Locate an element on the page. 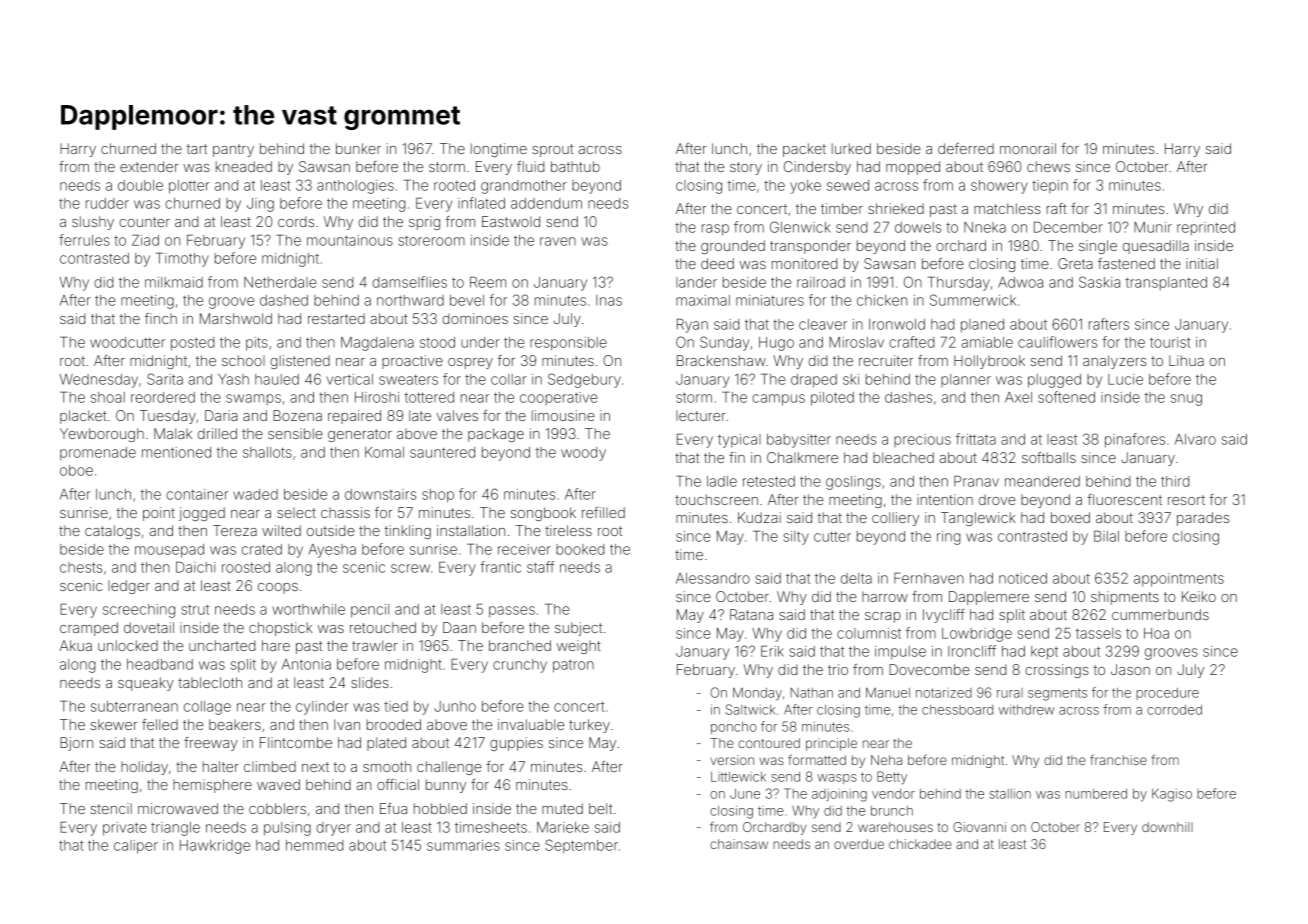  Yewborough is located at coordinates (102, 435).
